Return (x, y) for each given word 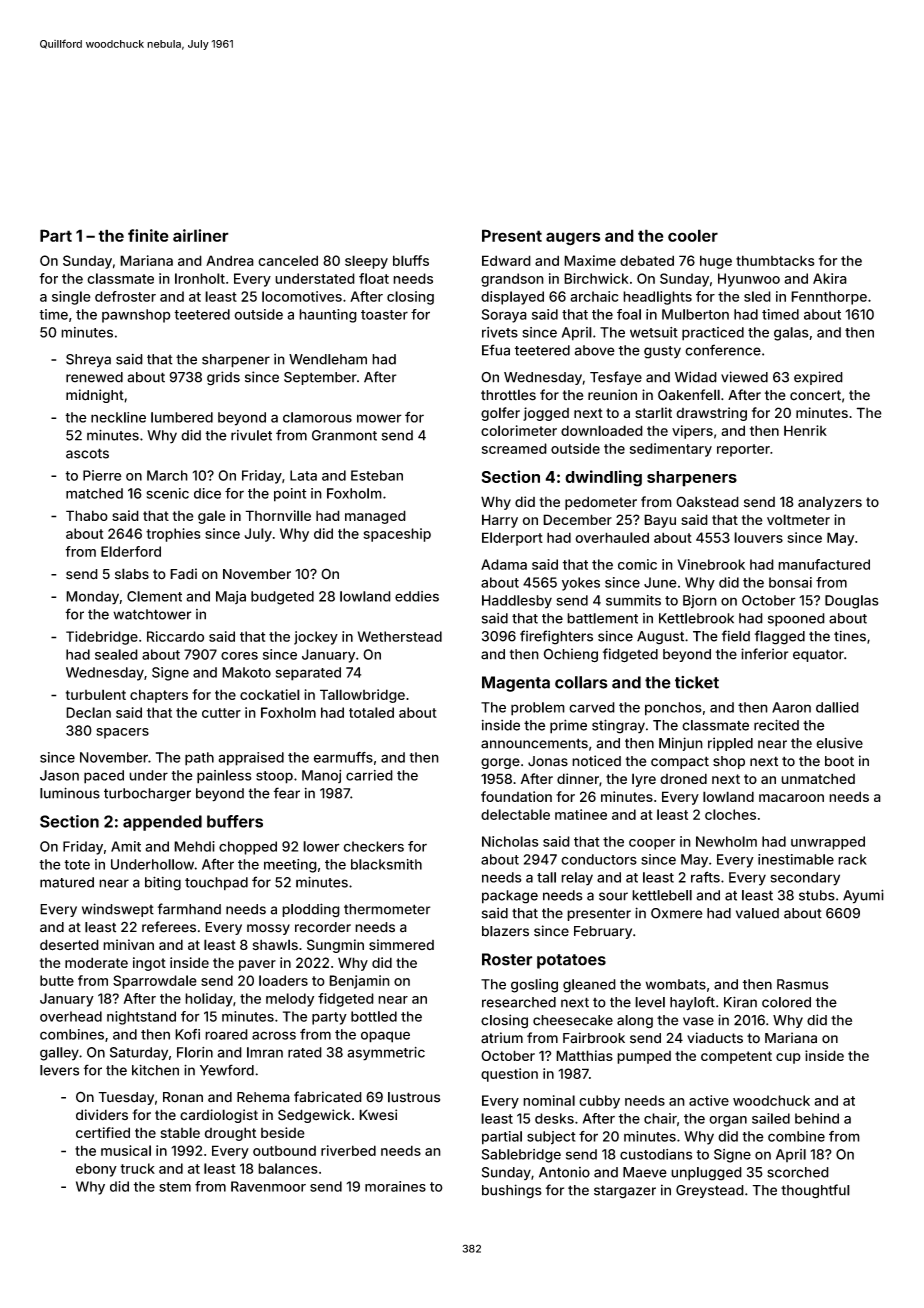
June (660, 582)
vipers (692, 432)
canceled (288, 260)
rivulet (251, 435)
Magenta (516, 684)
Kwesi (378, 1115)
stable (180, 1132)
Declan (88, 712)
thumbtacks (775, 260)
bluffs (411, 260)
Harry (500, 521)
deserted (69, 945)
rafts (705, 877)
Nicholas (510, 841)
